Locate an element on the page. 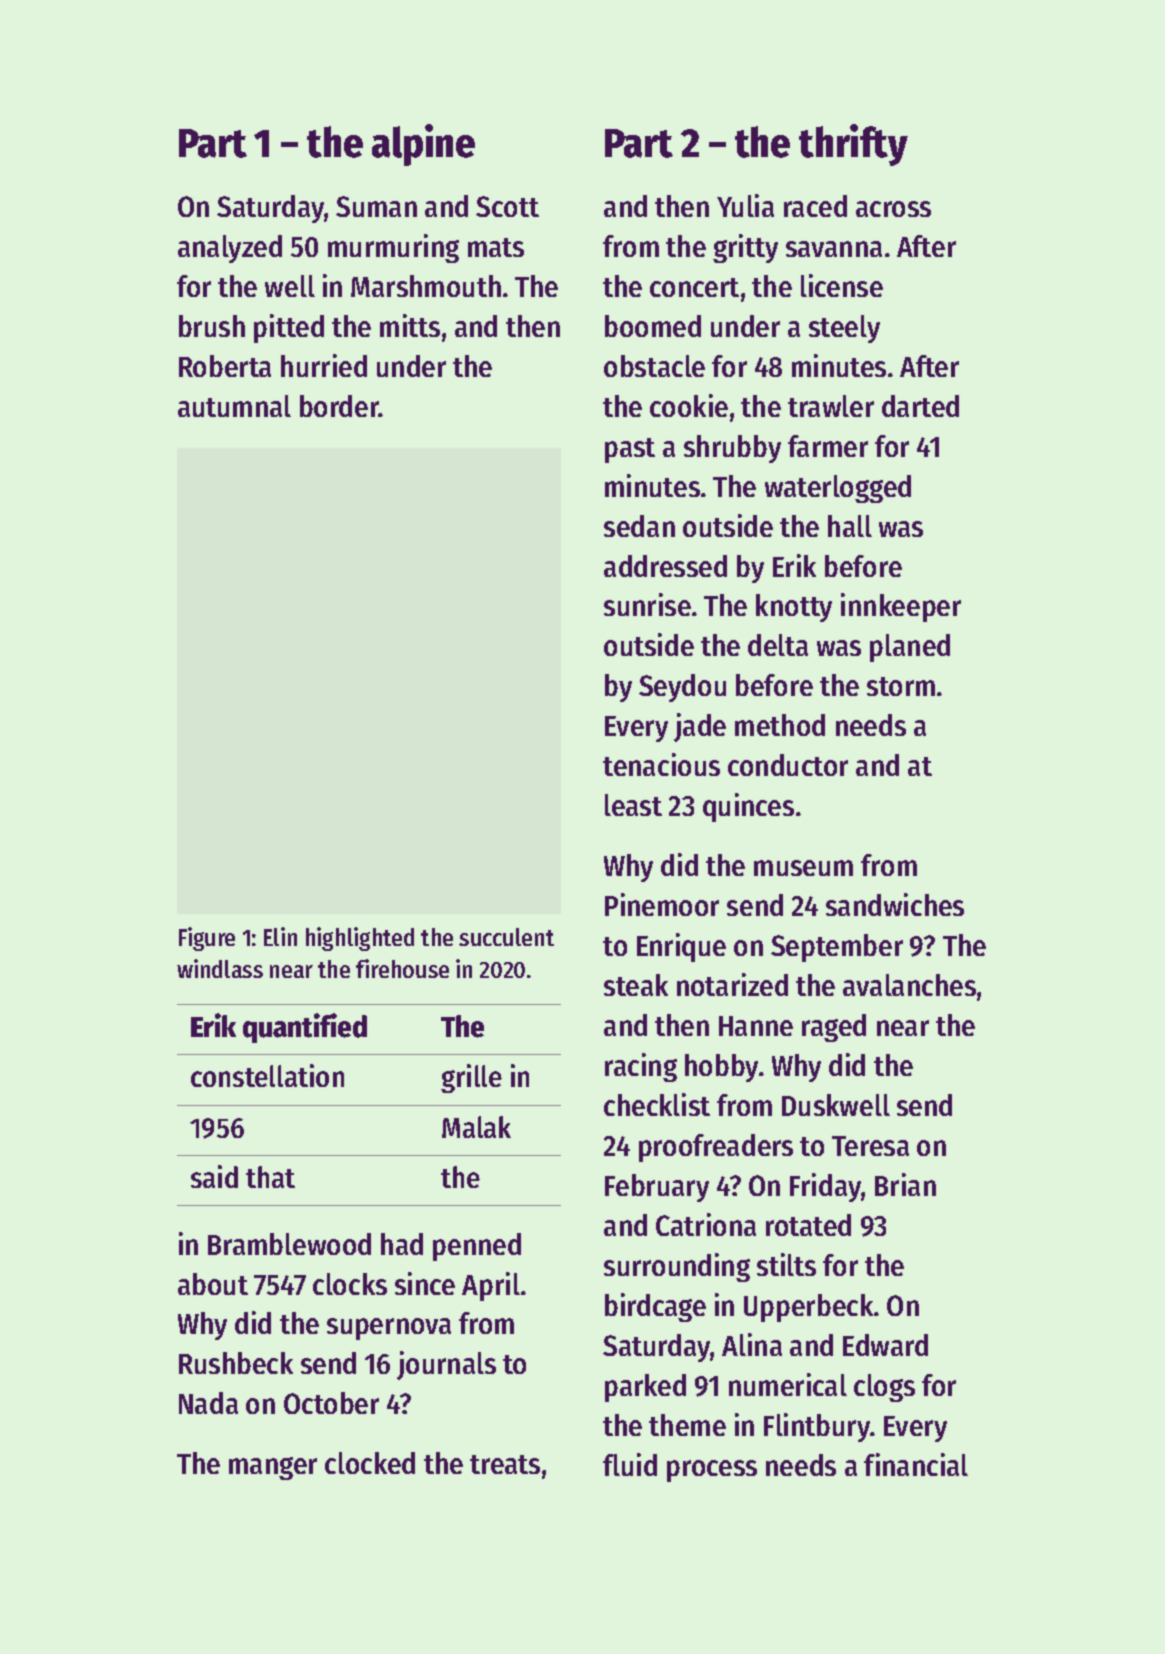  alpine is located at coordinates (423, 145).
